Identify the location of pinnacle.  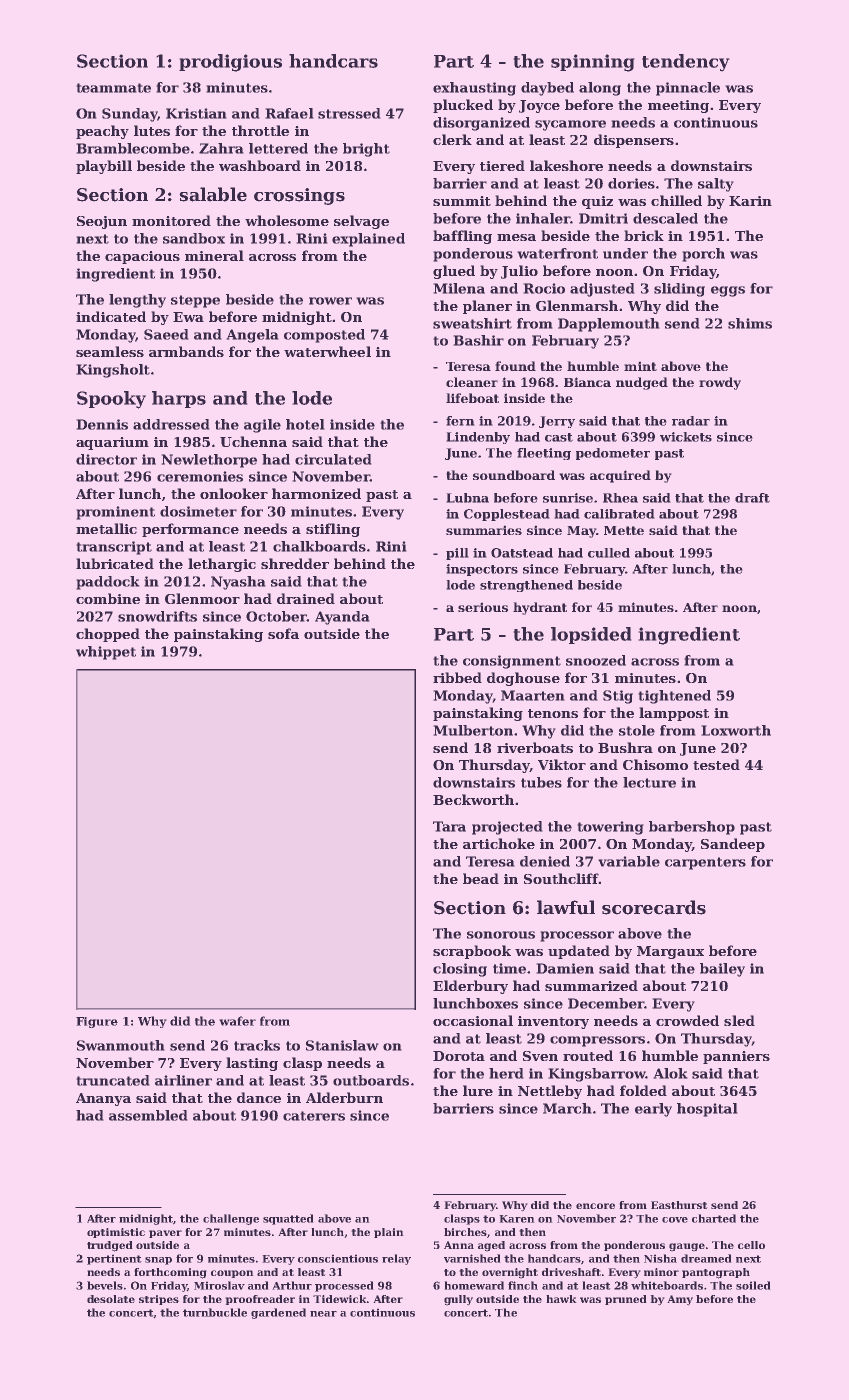
(688, 89).
